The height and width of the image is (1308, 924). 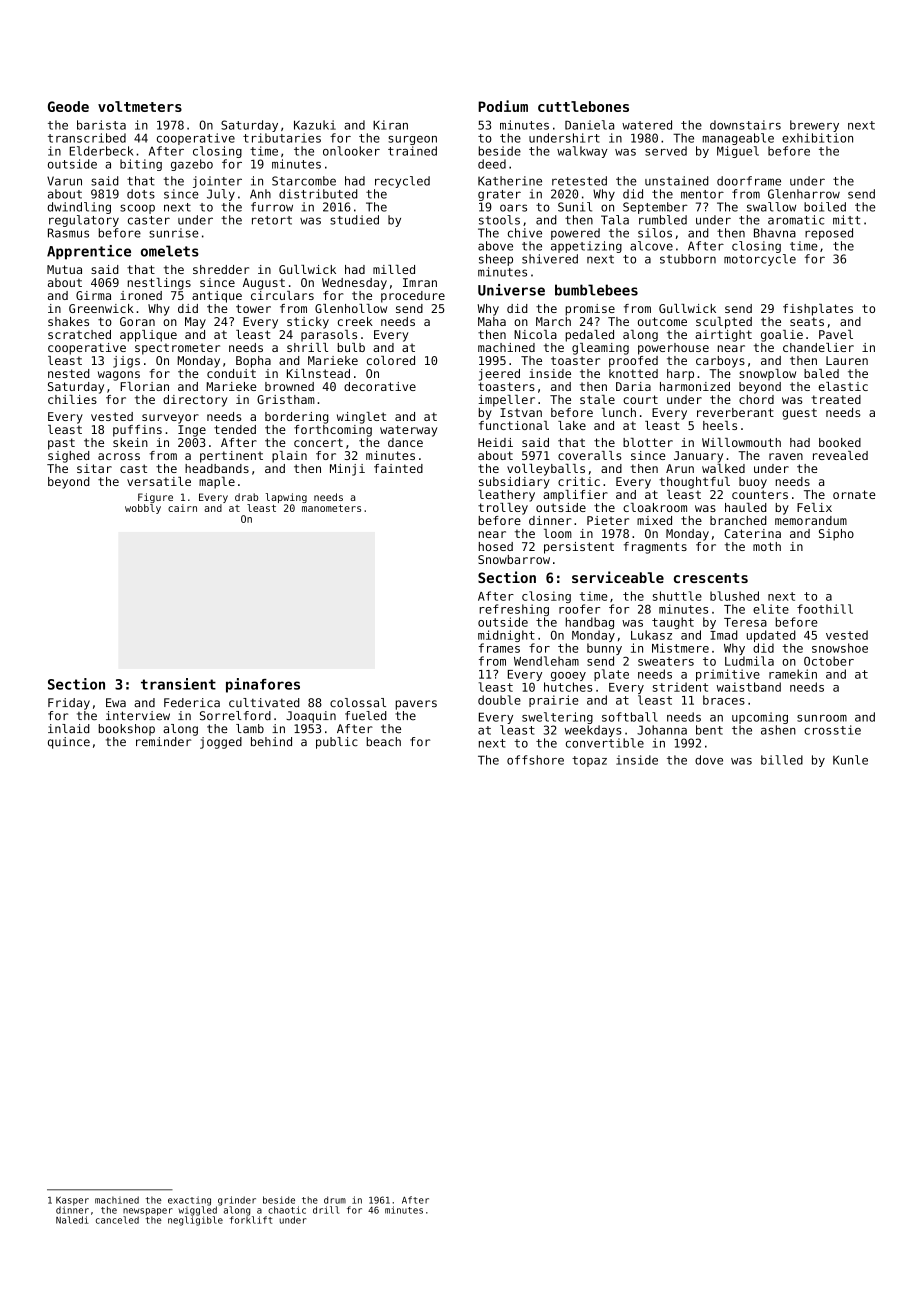 What do you see at coordinates (315, 125) in the image?
I see `Kazuki` at bounding box center [315, 125].
